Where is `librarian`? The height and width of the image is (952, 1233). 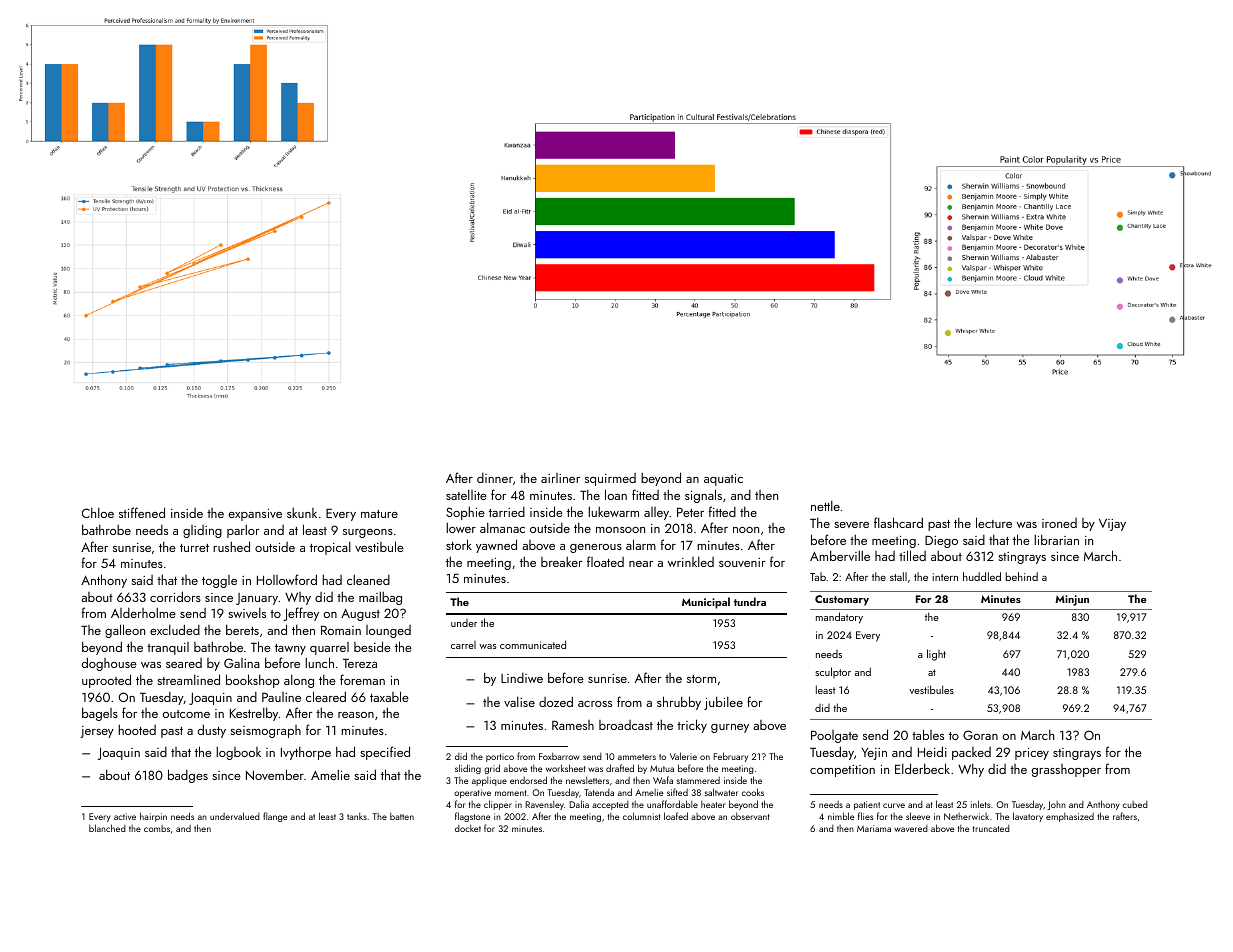 librarian is located at coordinates (1056, 539).
